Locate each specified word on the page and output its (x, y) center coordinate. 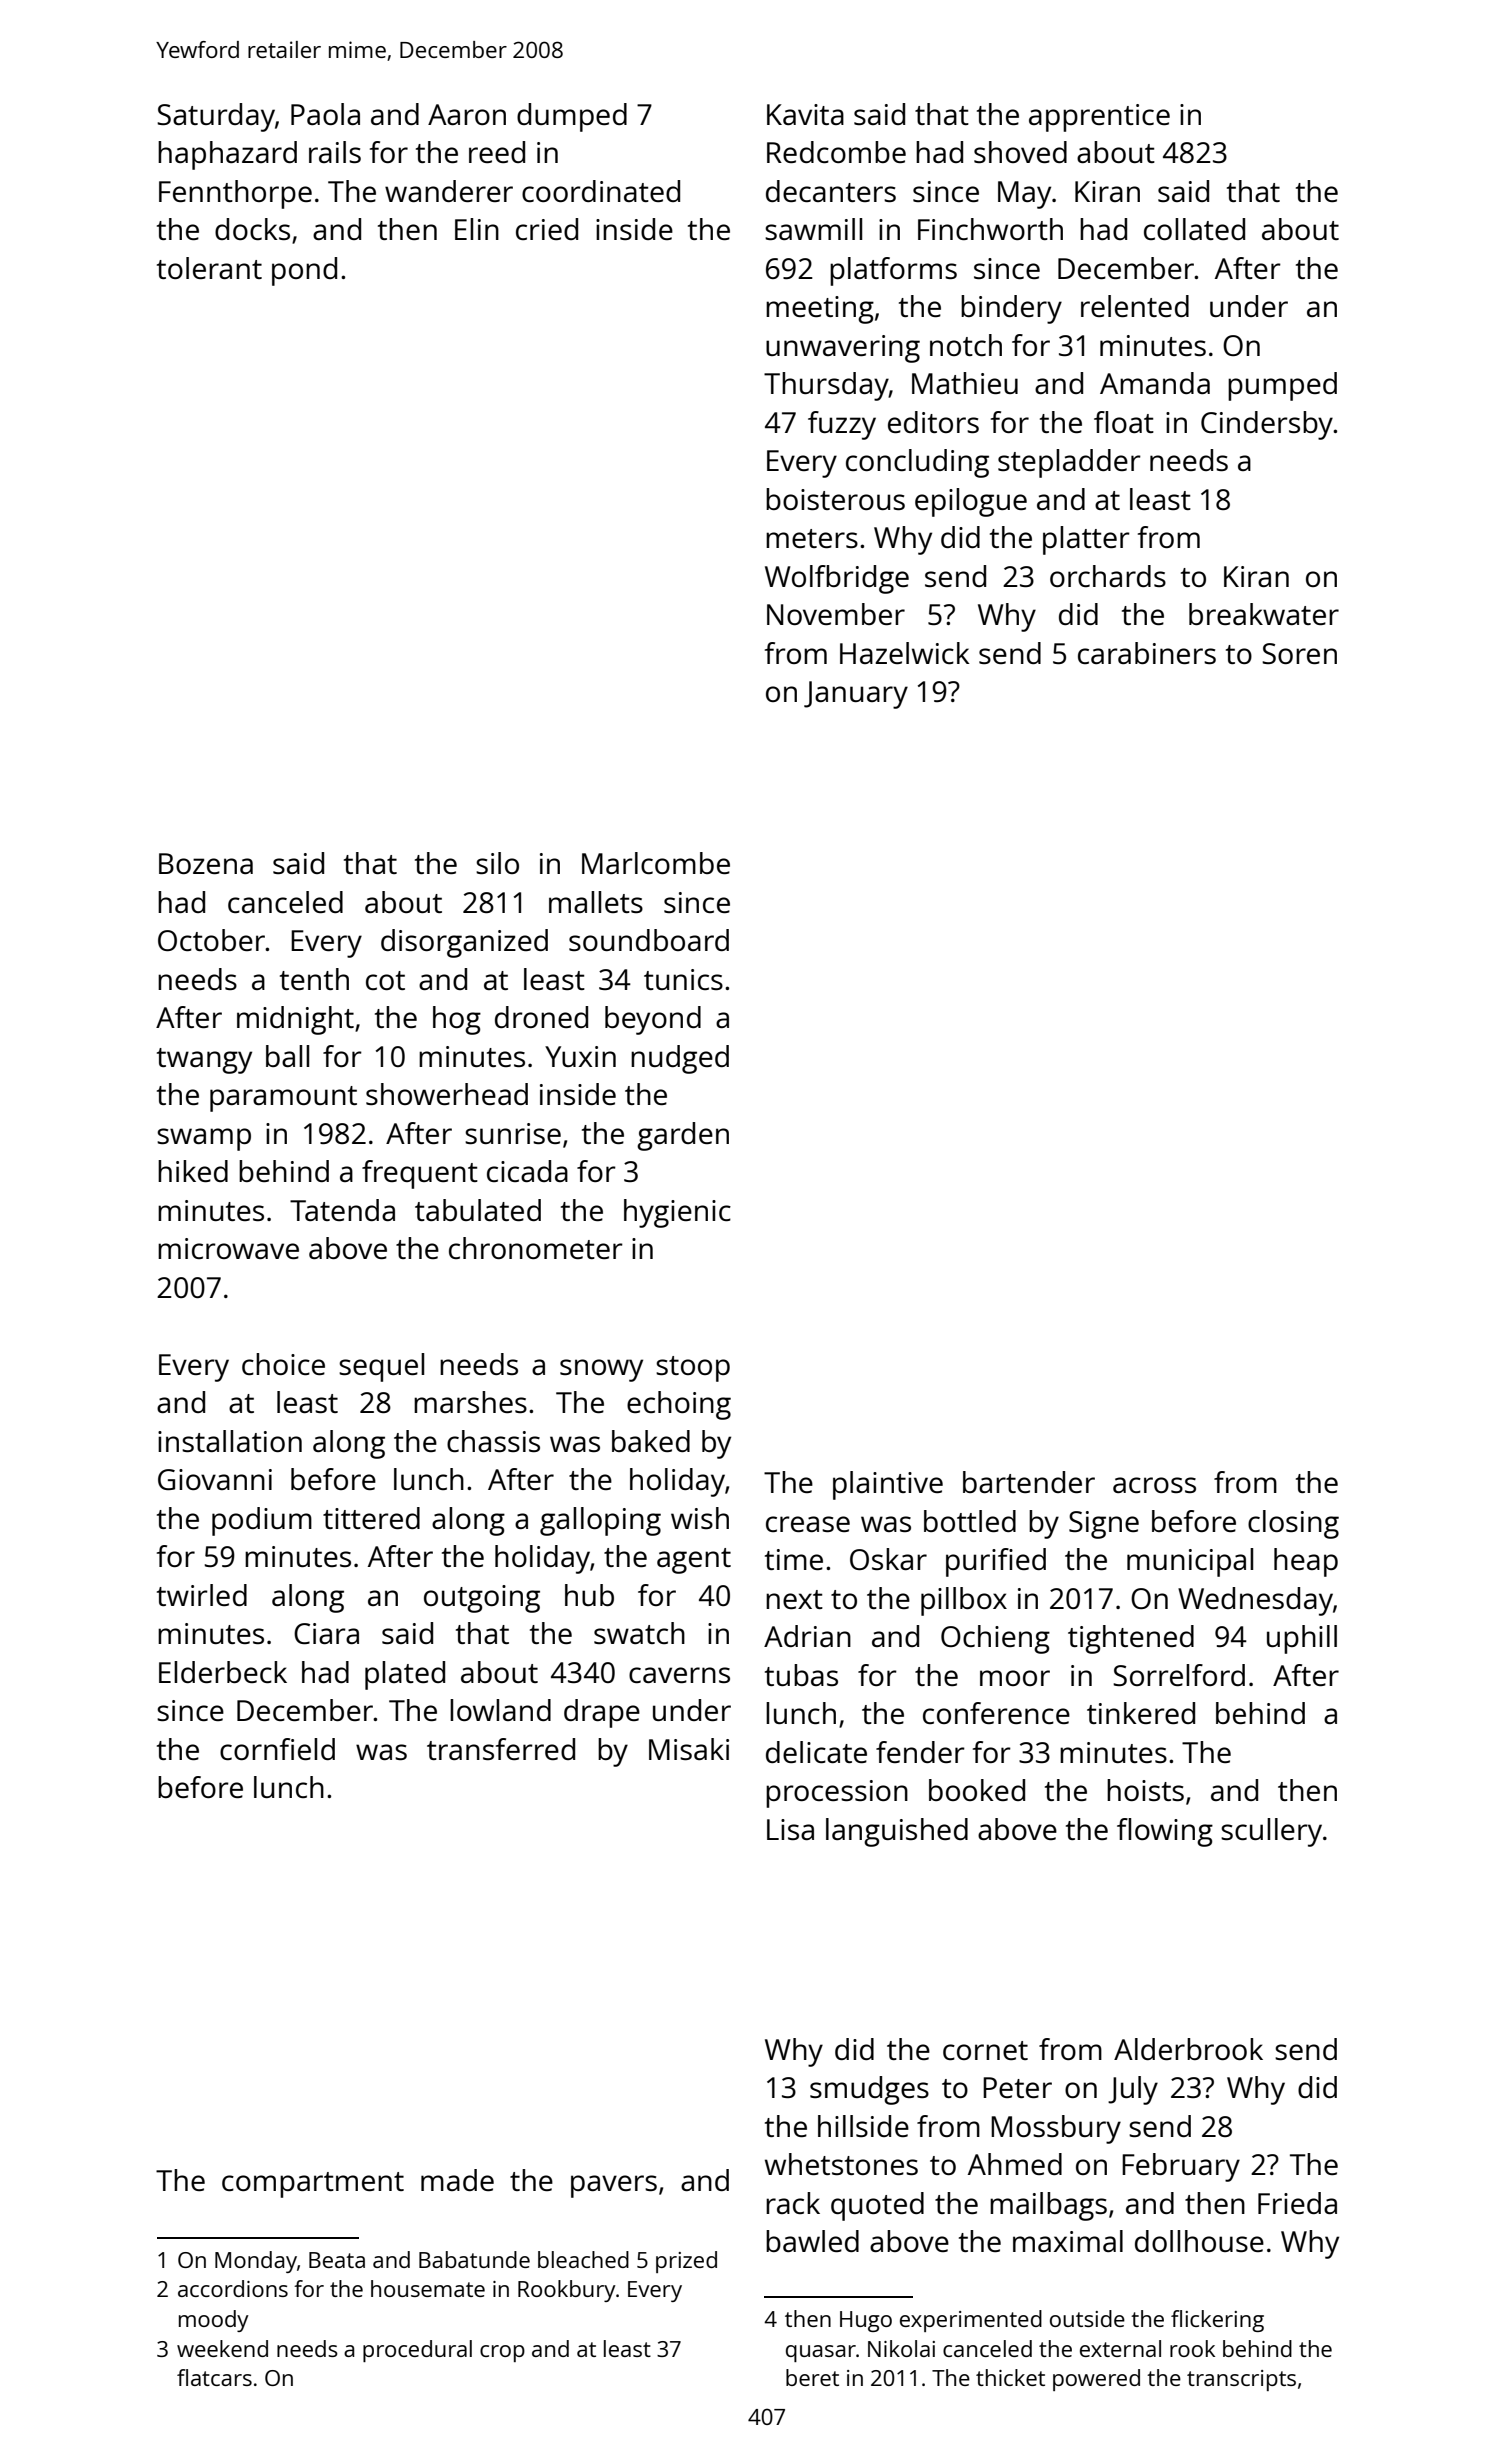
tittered (371, 1518)
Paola (325, 114)
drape (602, 1713)
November (836, 614)
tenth (314, 979)
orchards (1108, 576)
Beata (337, 2260)
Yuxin (580, 1056)
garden (683, 1136)
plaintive (888, 1485)
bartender (1029, 1482)
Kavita (805, 114)
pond (304, 271)
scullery (1271, 1832)
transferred (501, 1749)
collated (1194, 229)
